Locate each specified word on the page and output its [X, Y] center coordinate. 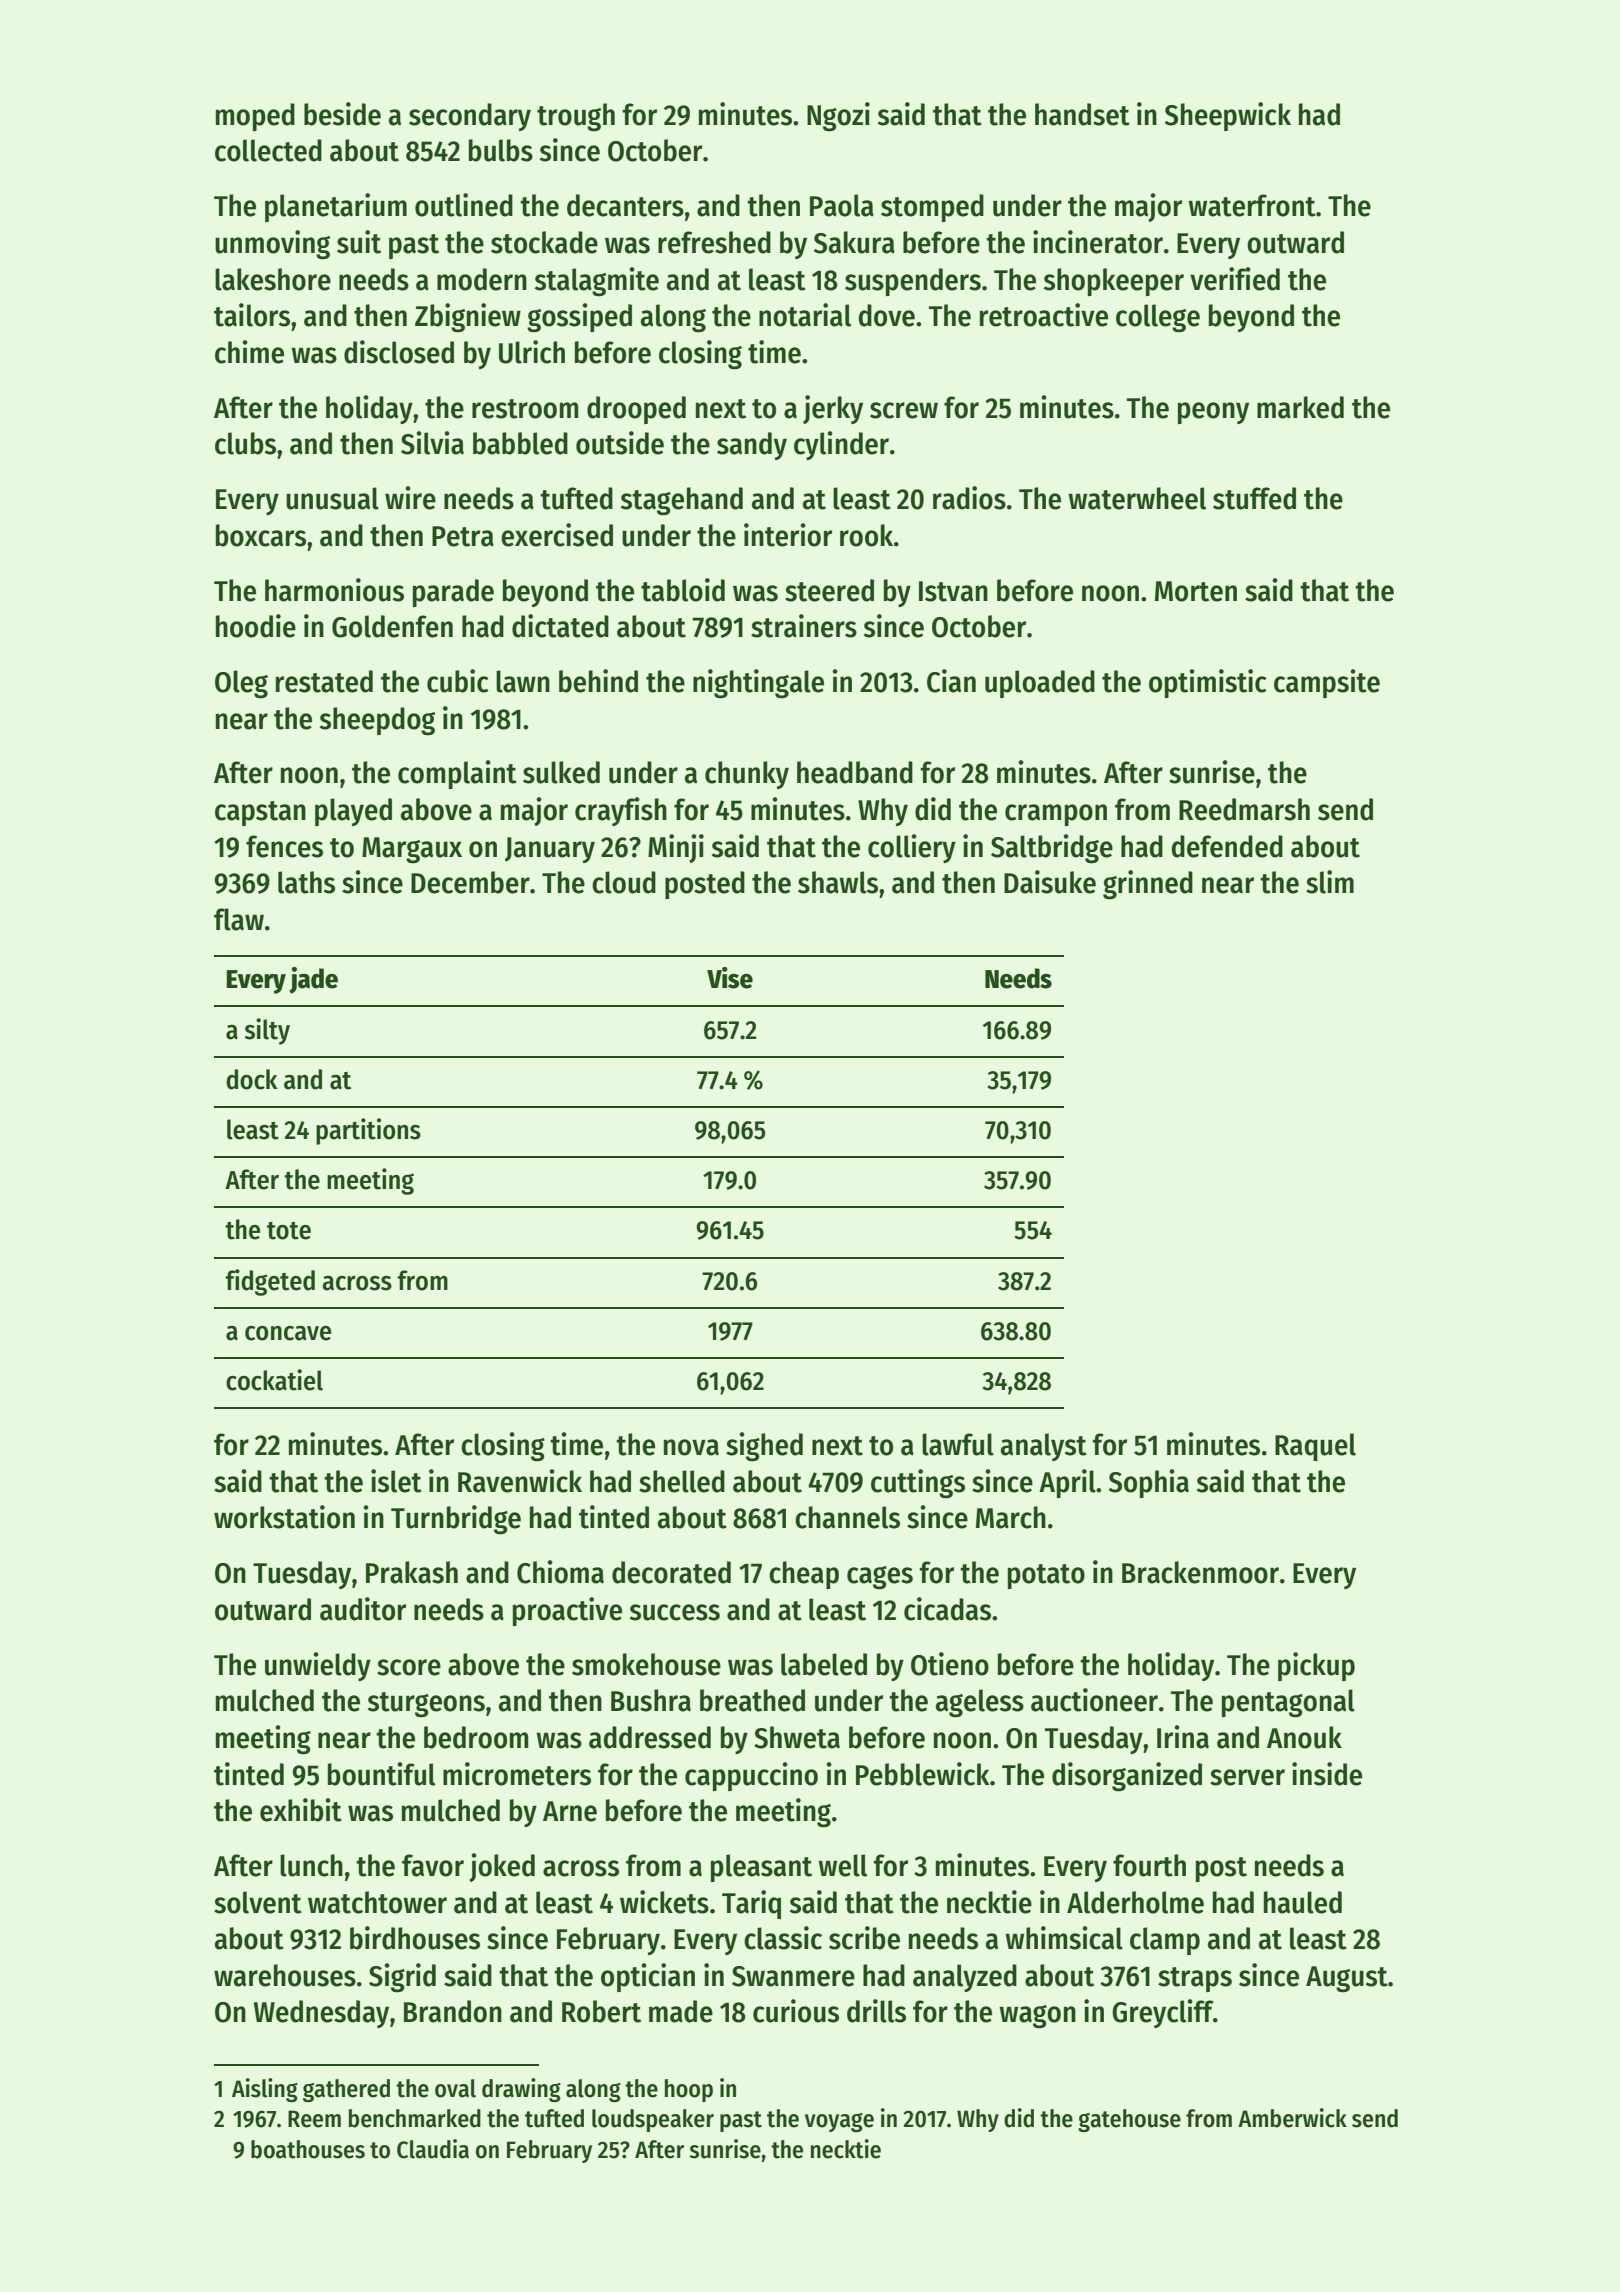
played [353, 812]
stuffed [1254, 498]
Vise [730, 978]
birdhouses [415, 1938]
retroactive [1044, 315]
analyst [1044, 1447]
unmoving [272, 245]
